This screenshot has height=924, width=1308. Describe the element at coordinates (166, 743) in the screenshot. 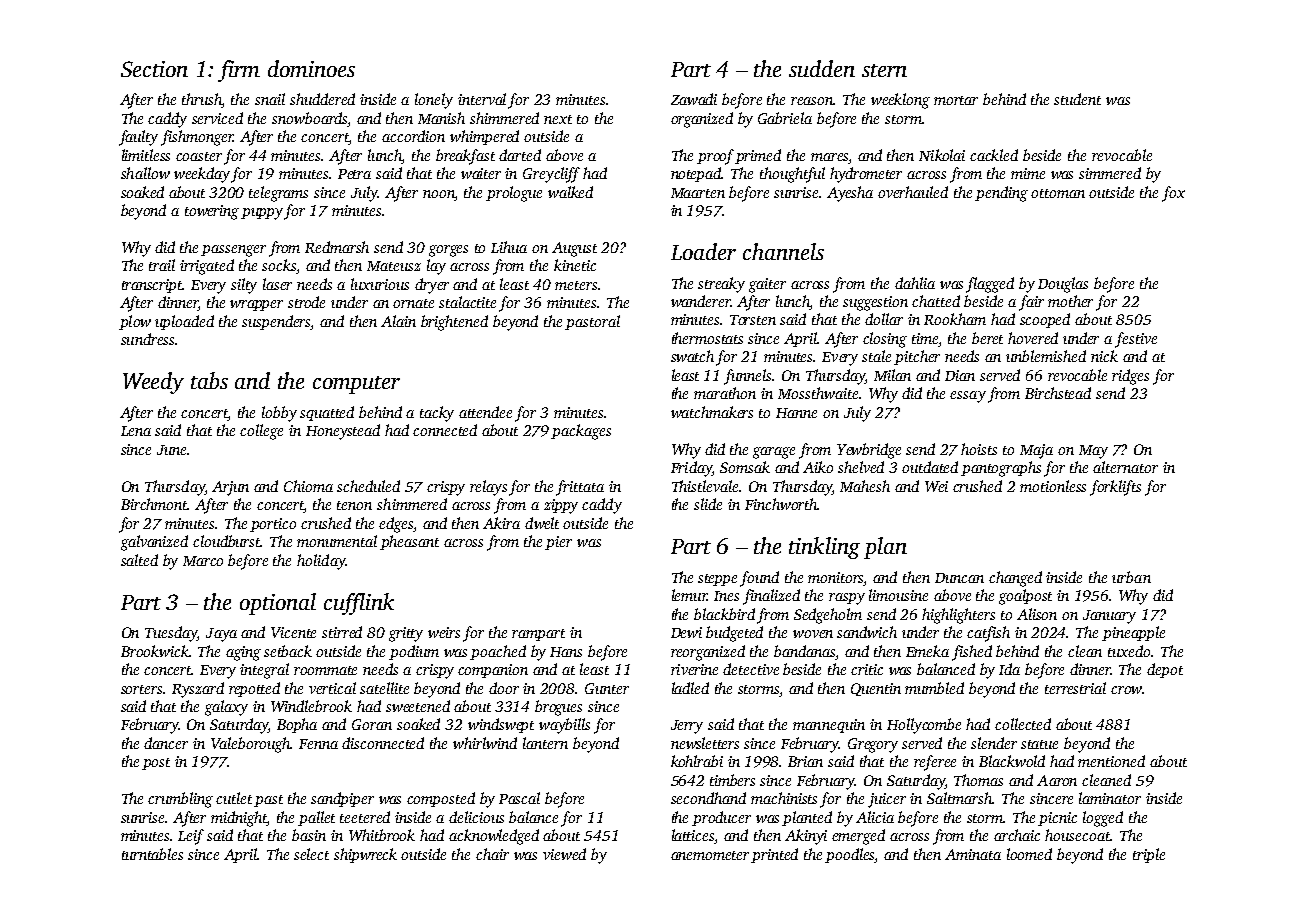

I see `dancer` at that location.
